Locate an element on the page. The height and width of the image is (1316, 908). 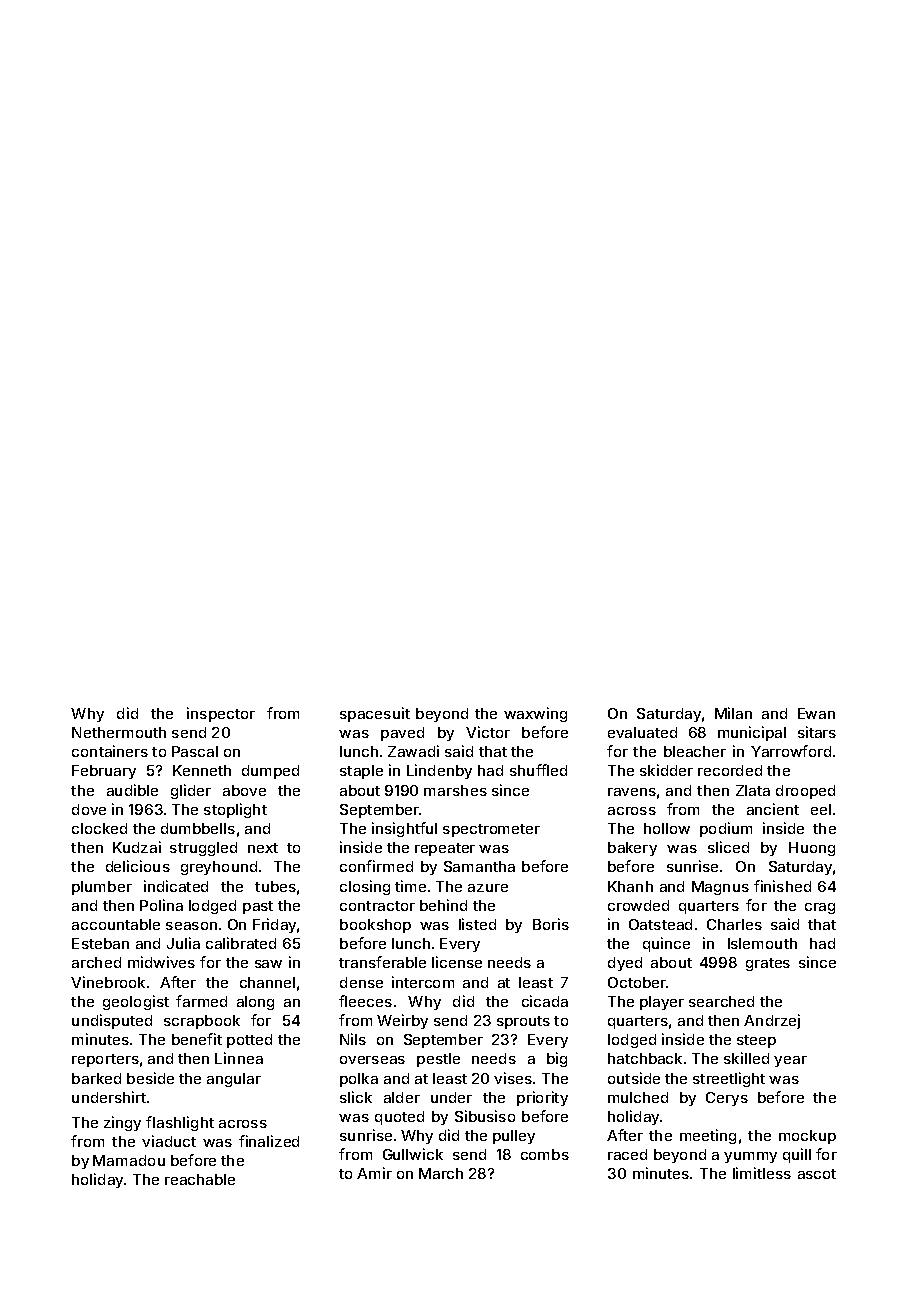
yummy is located at coordinates (750, 1157).
